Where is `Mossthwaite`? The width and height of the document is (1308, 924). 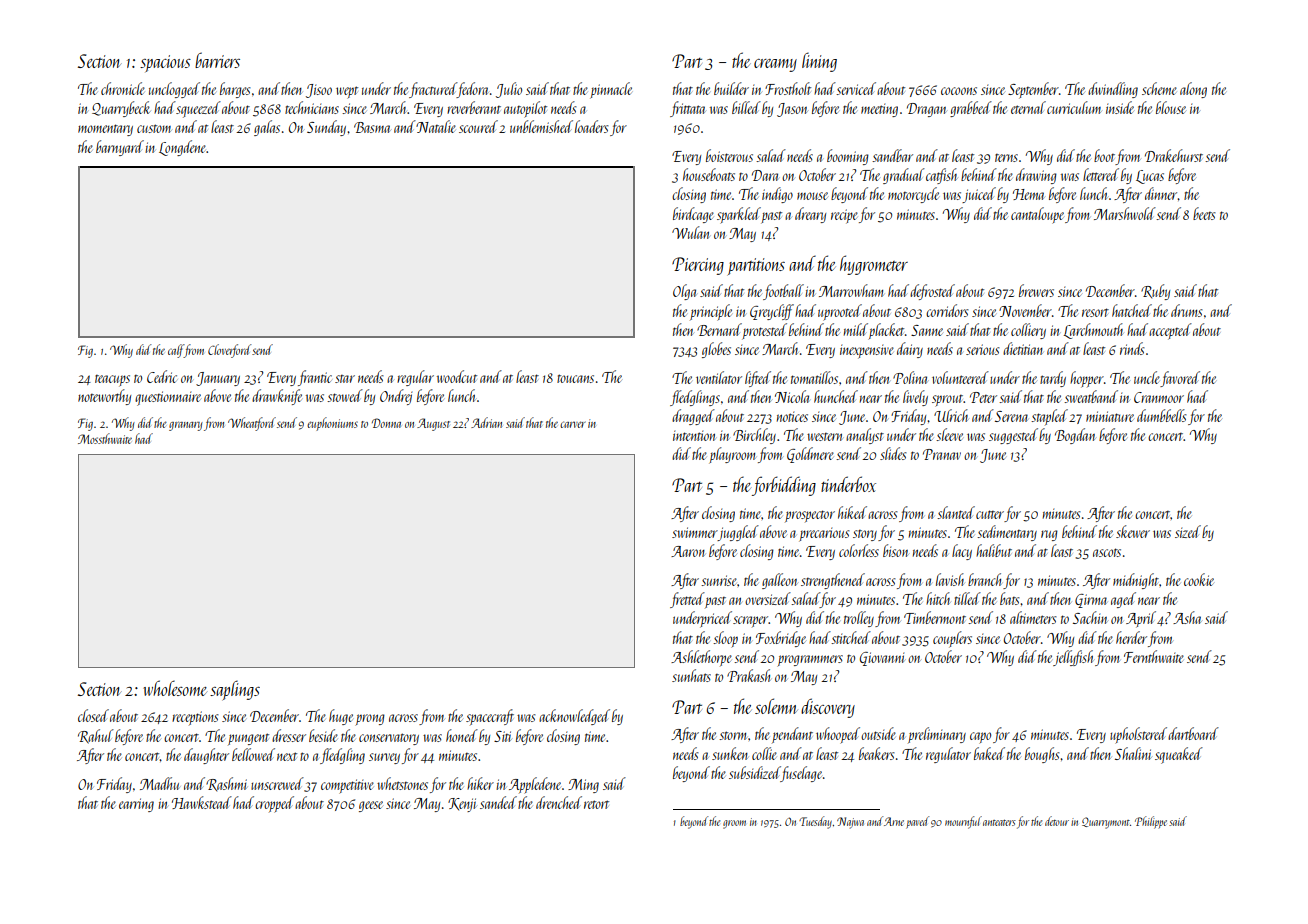
Mossthwaite is located at coordinates (105, 438).
